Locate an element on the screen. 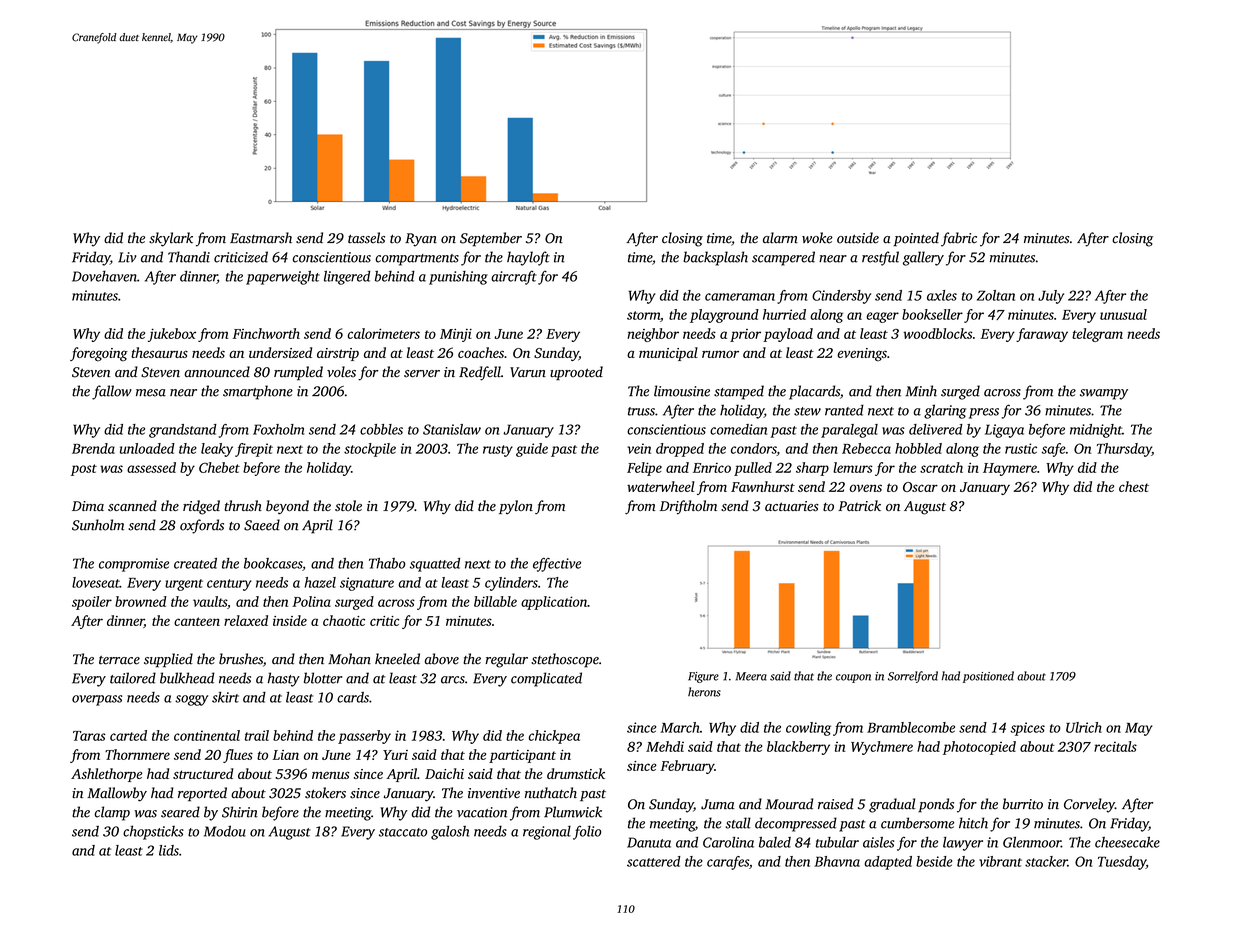 The width and height of the screenshot is (1233, 952). photocopied is located at coordinates (979, 748).
